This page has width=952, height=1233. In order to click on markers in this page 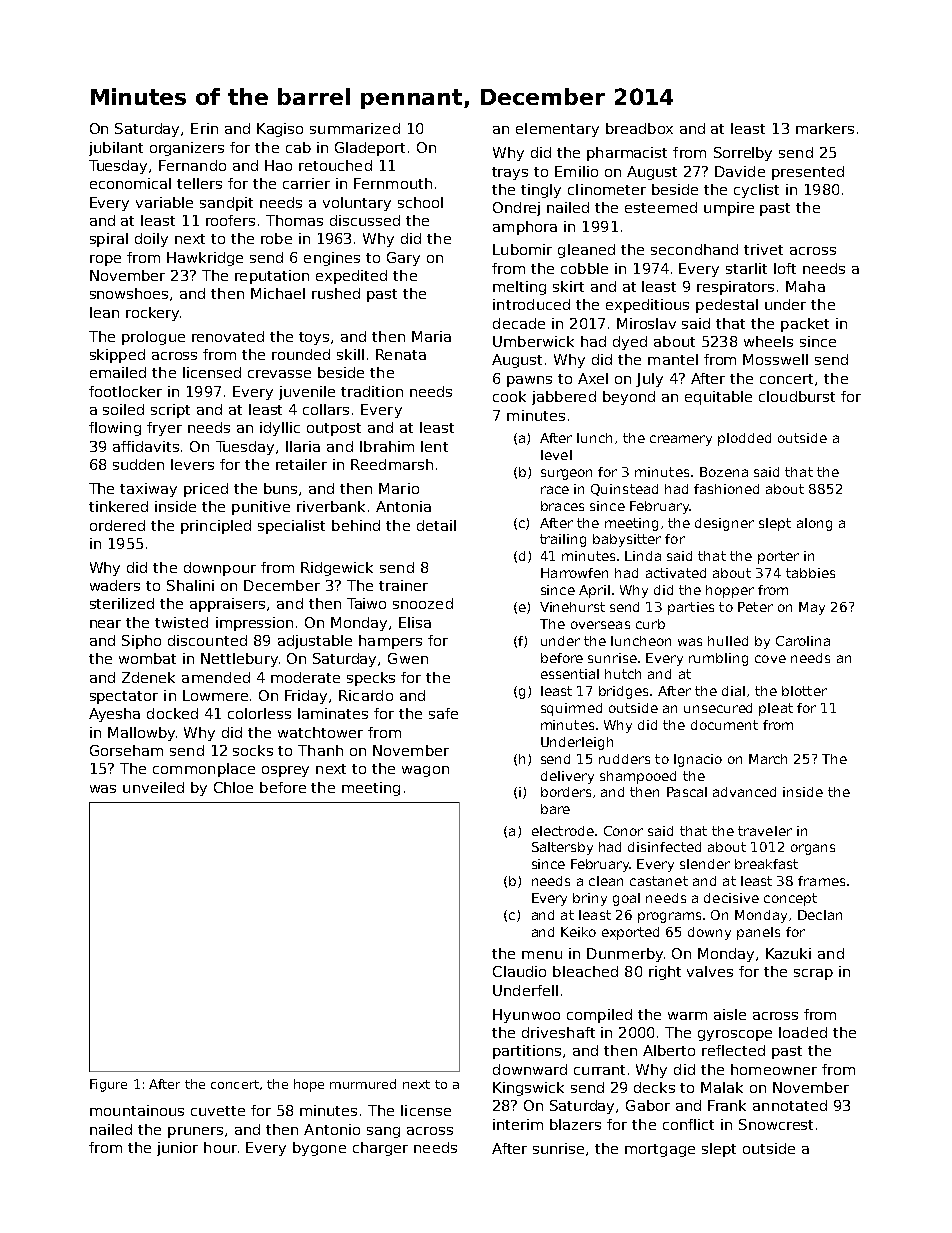, I will do `click(825, 128)`.
